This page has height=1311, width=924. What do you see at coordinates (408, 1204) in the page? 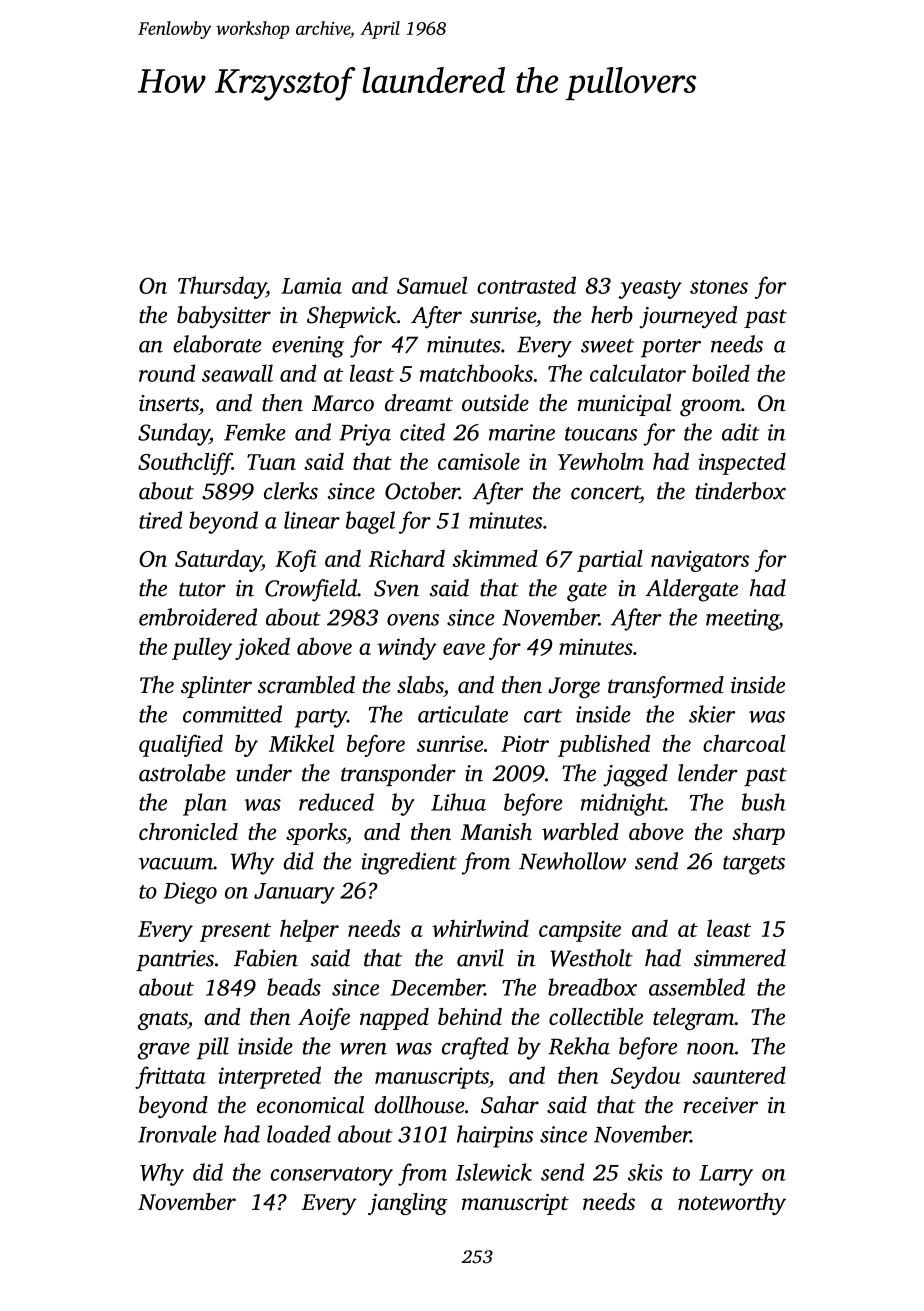
I see `jangling` at bounding box center [408, 1204].
